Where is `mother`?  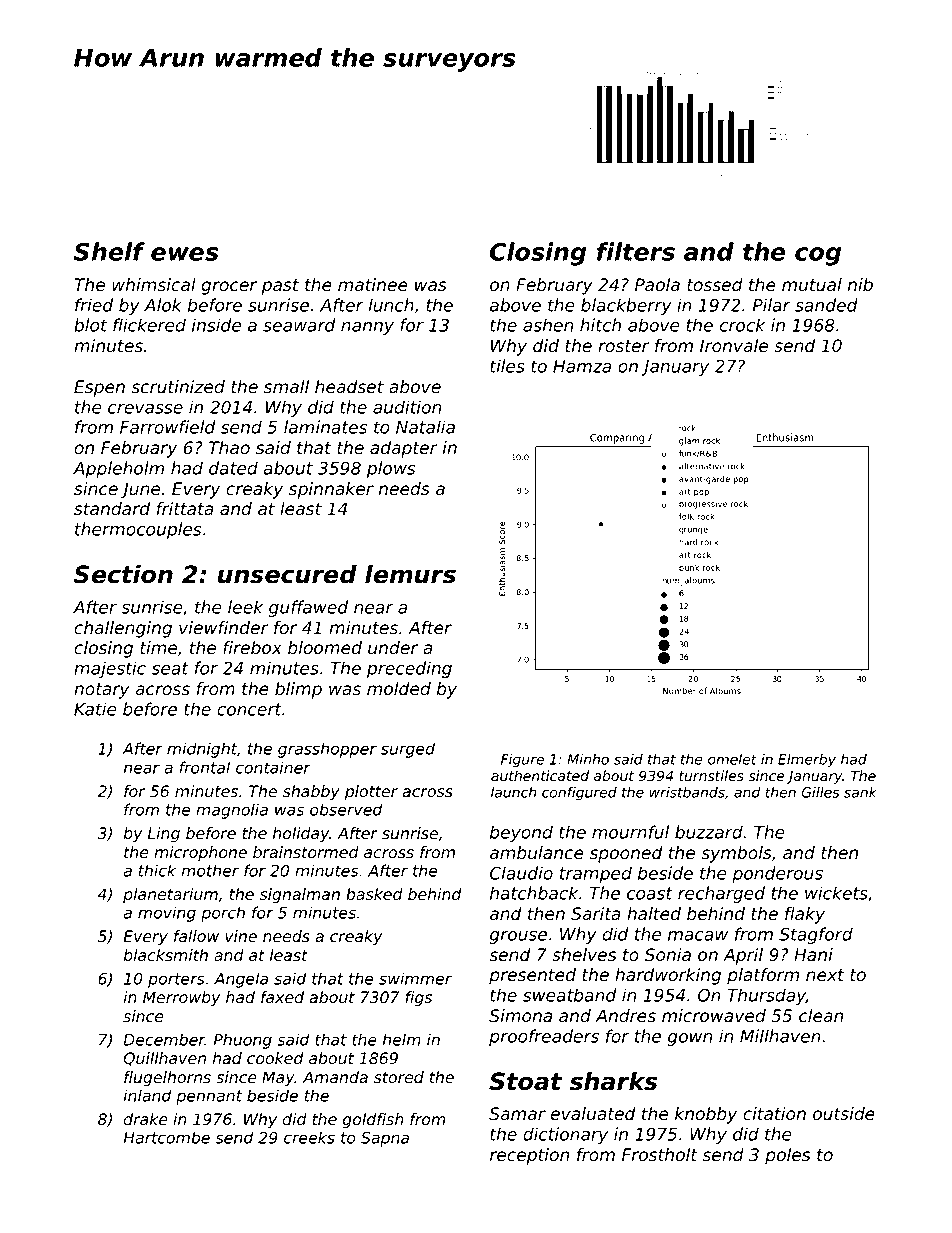 mother is located at coordinates (210, 870).
